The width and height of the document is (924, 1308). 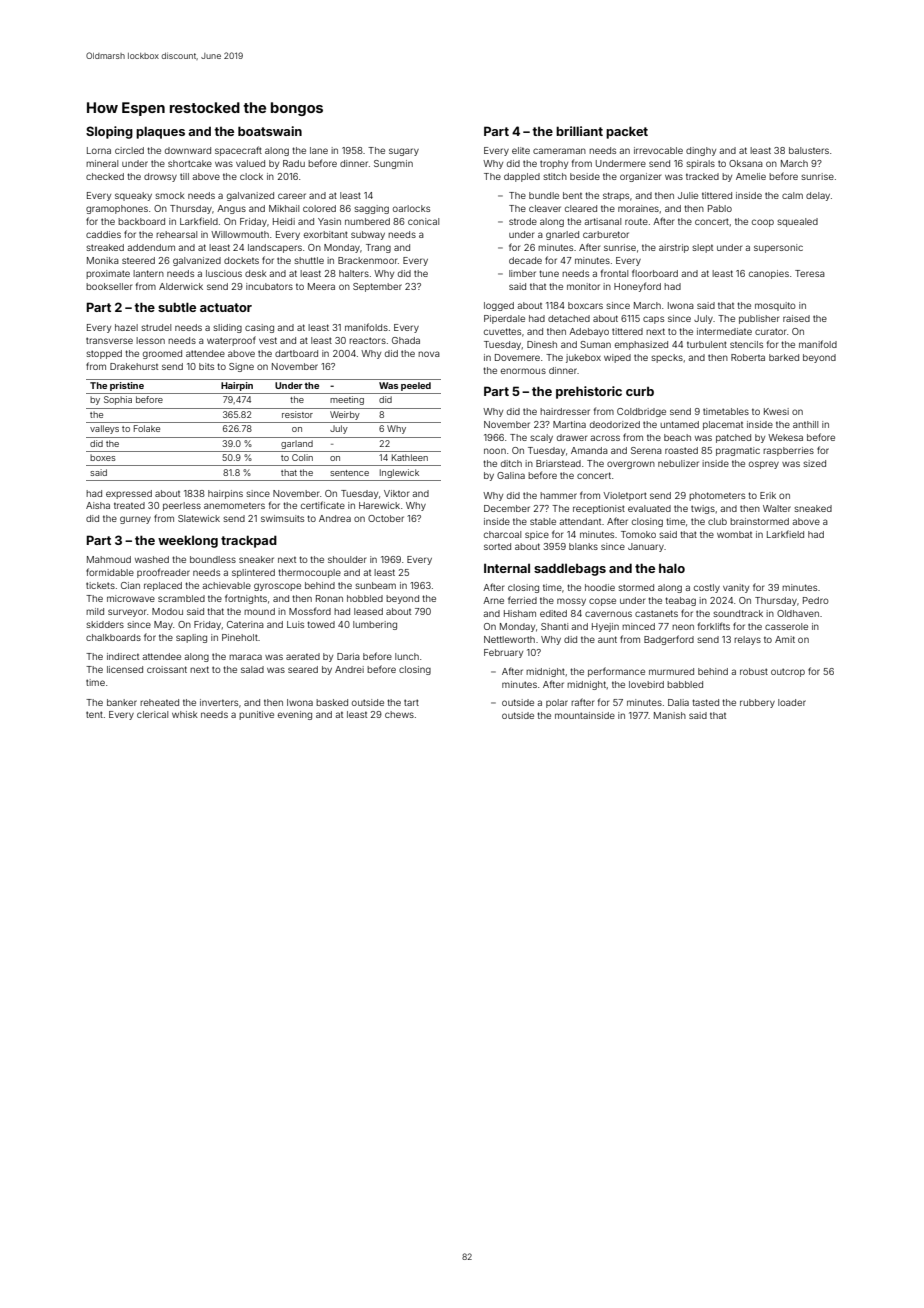 What do you see at coordinates (818, 196) in the document?
I see `delay` at bounding box center [818, 196].
